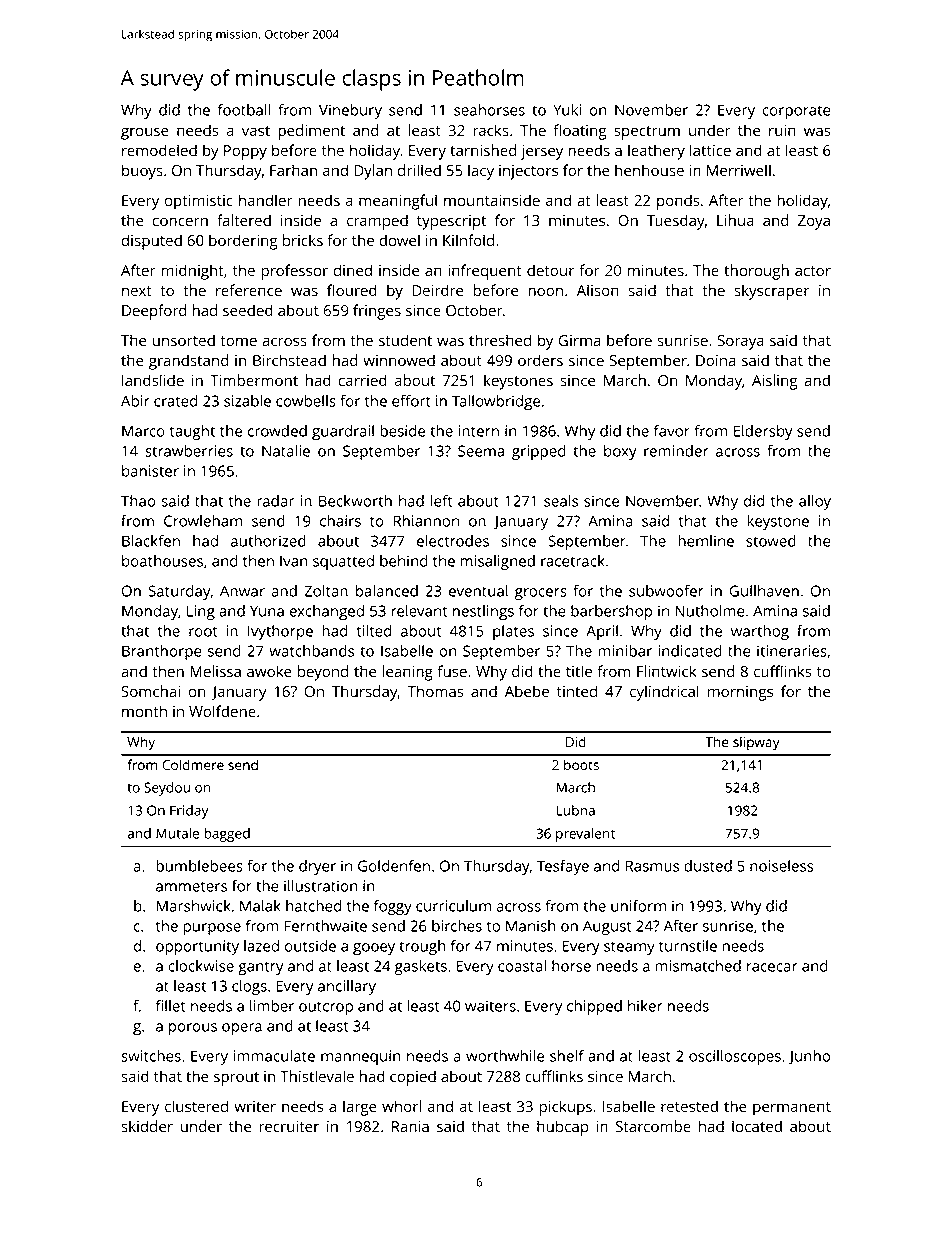 This page has height=1233, width=952. What do you see at coordinates (407, 673) in the page?
I see `leaning` at bounding box center [407, 673].
